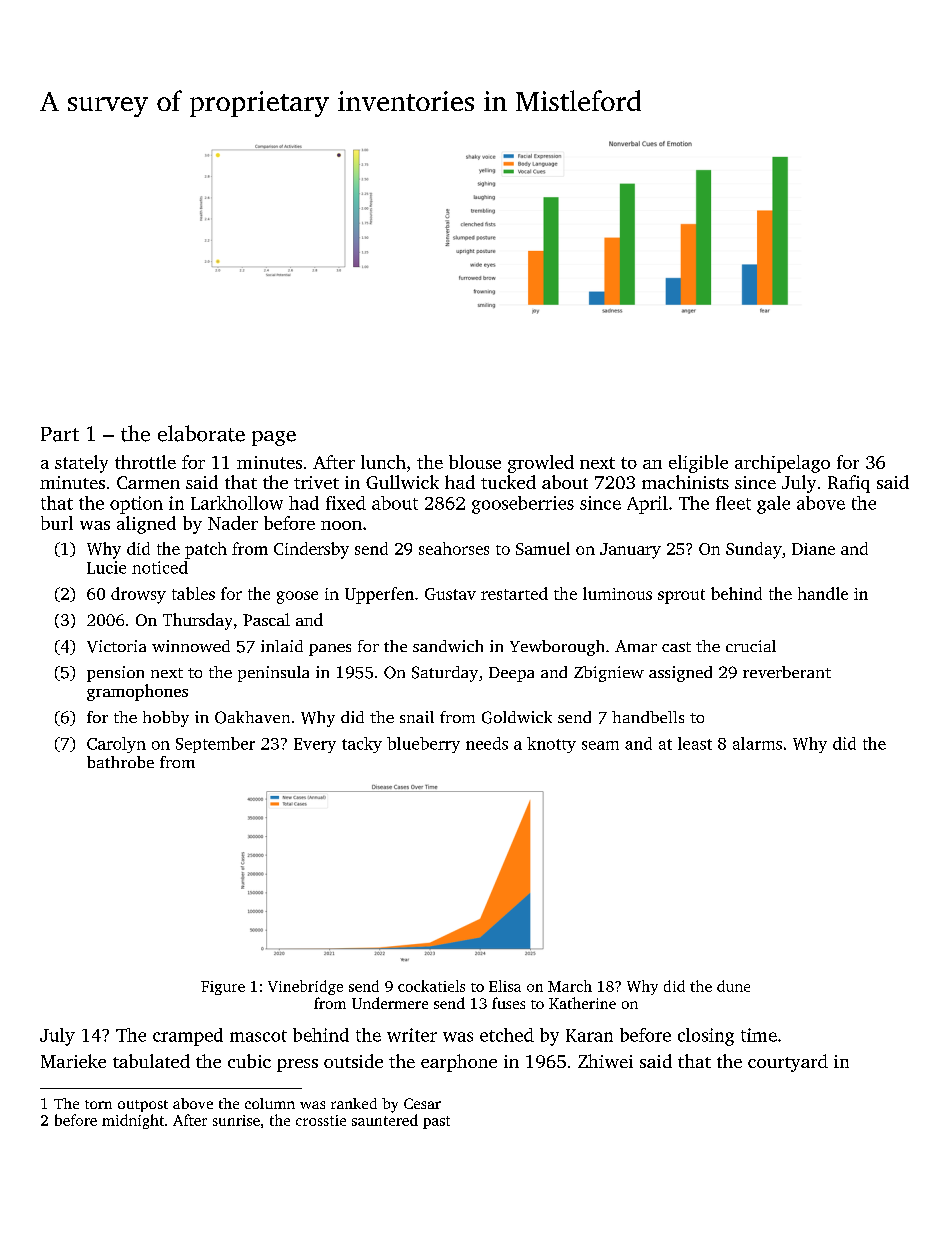 Image resolution: width=952 pixels, height=1233 pixels. Describe the element at coordinates (423, 745) in the screenshot. I see `blueberry` at that location.
